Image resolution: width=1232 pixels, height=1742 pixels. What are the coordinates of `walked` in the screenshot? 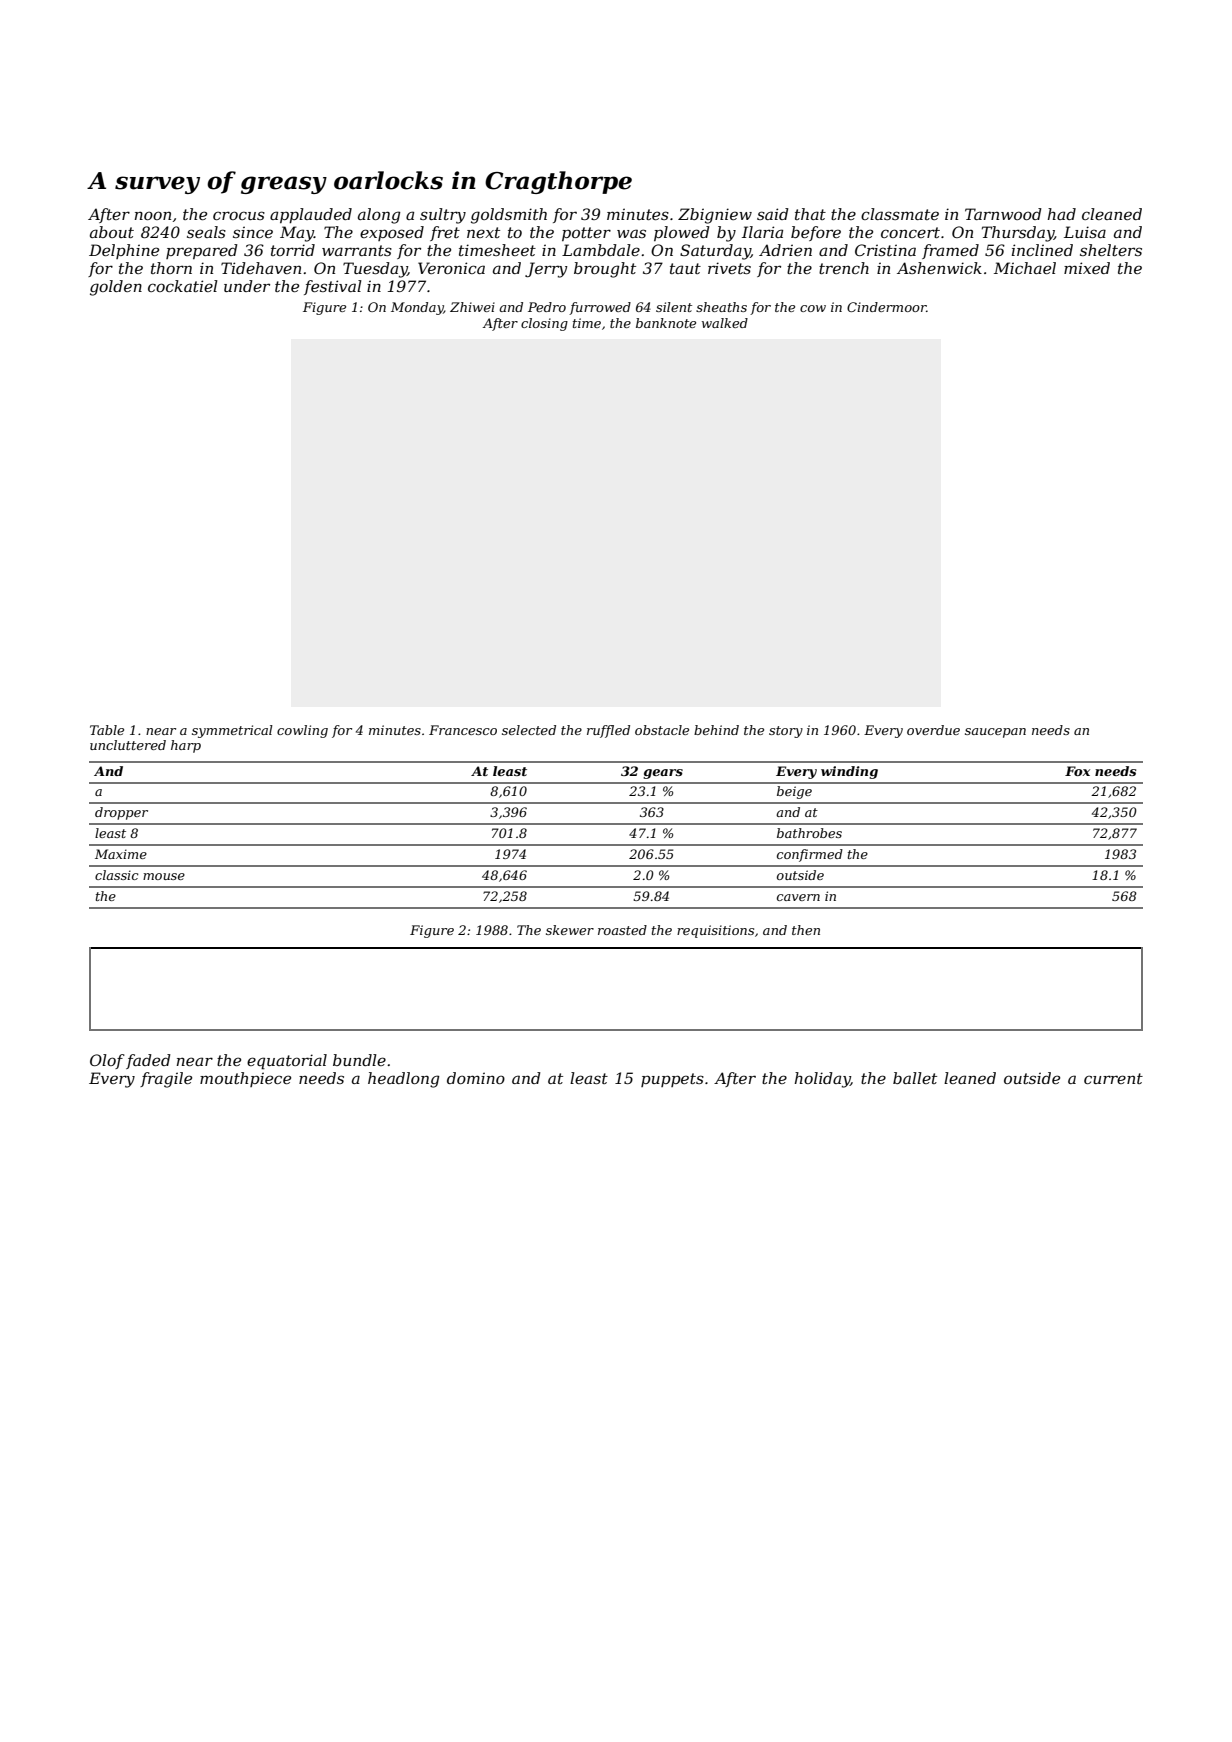 It's located at (725, 323).
